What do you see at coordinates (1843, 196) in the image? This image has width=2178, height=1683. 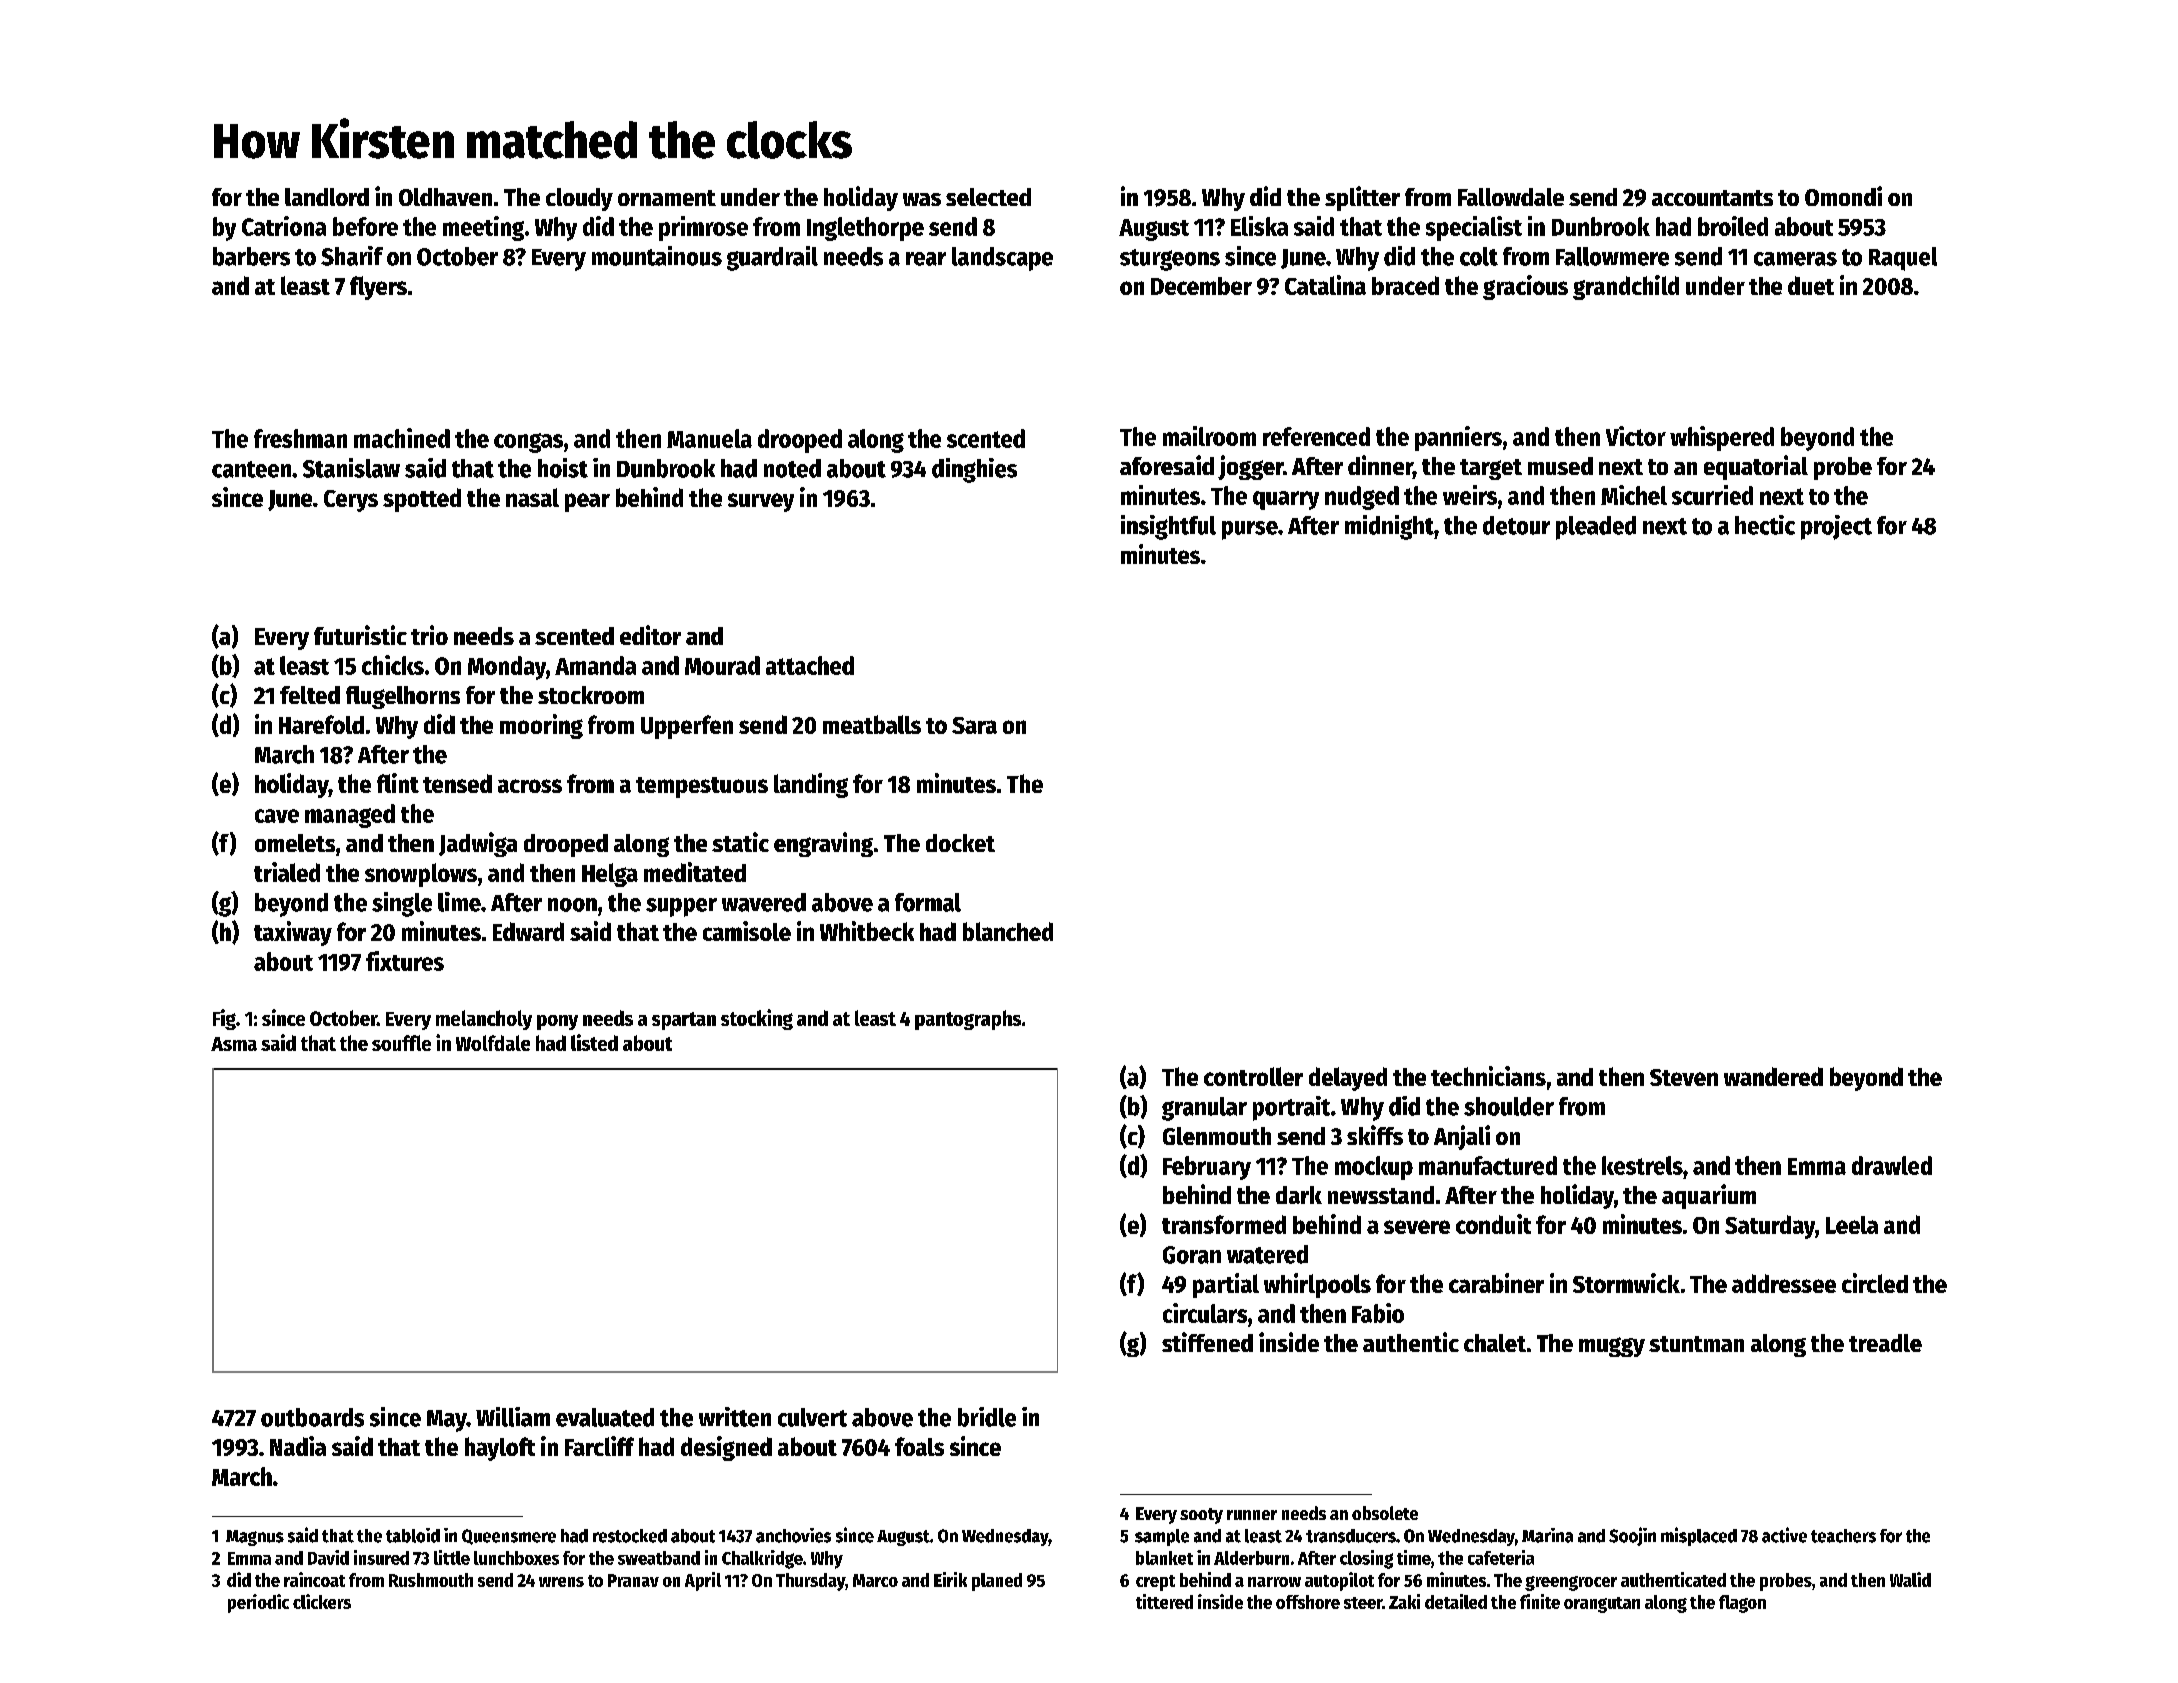 I see `Omondi` at bounding box center [1843, 196].
